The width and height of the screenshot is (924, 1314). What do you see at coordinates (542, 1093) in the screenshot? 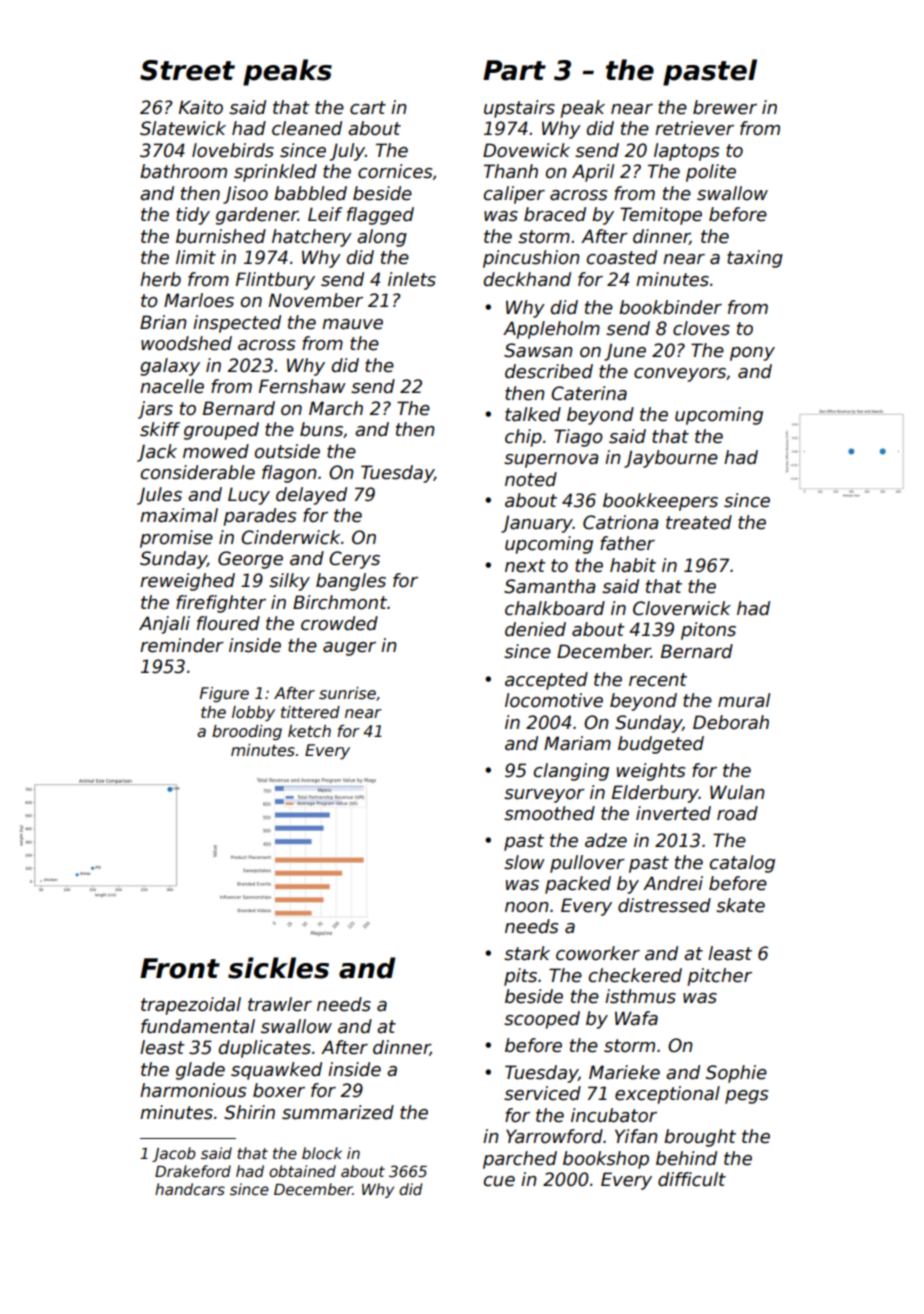
I see `serviced` at bounding box center [542, 1093].
